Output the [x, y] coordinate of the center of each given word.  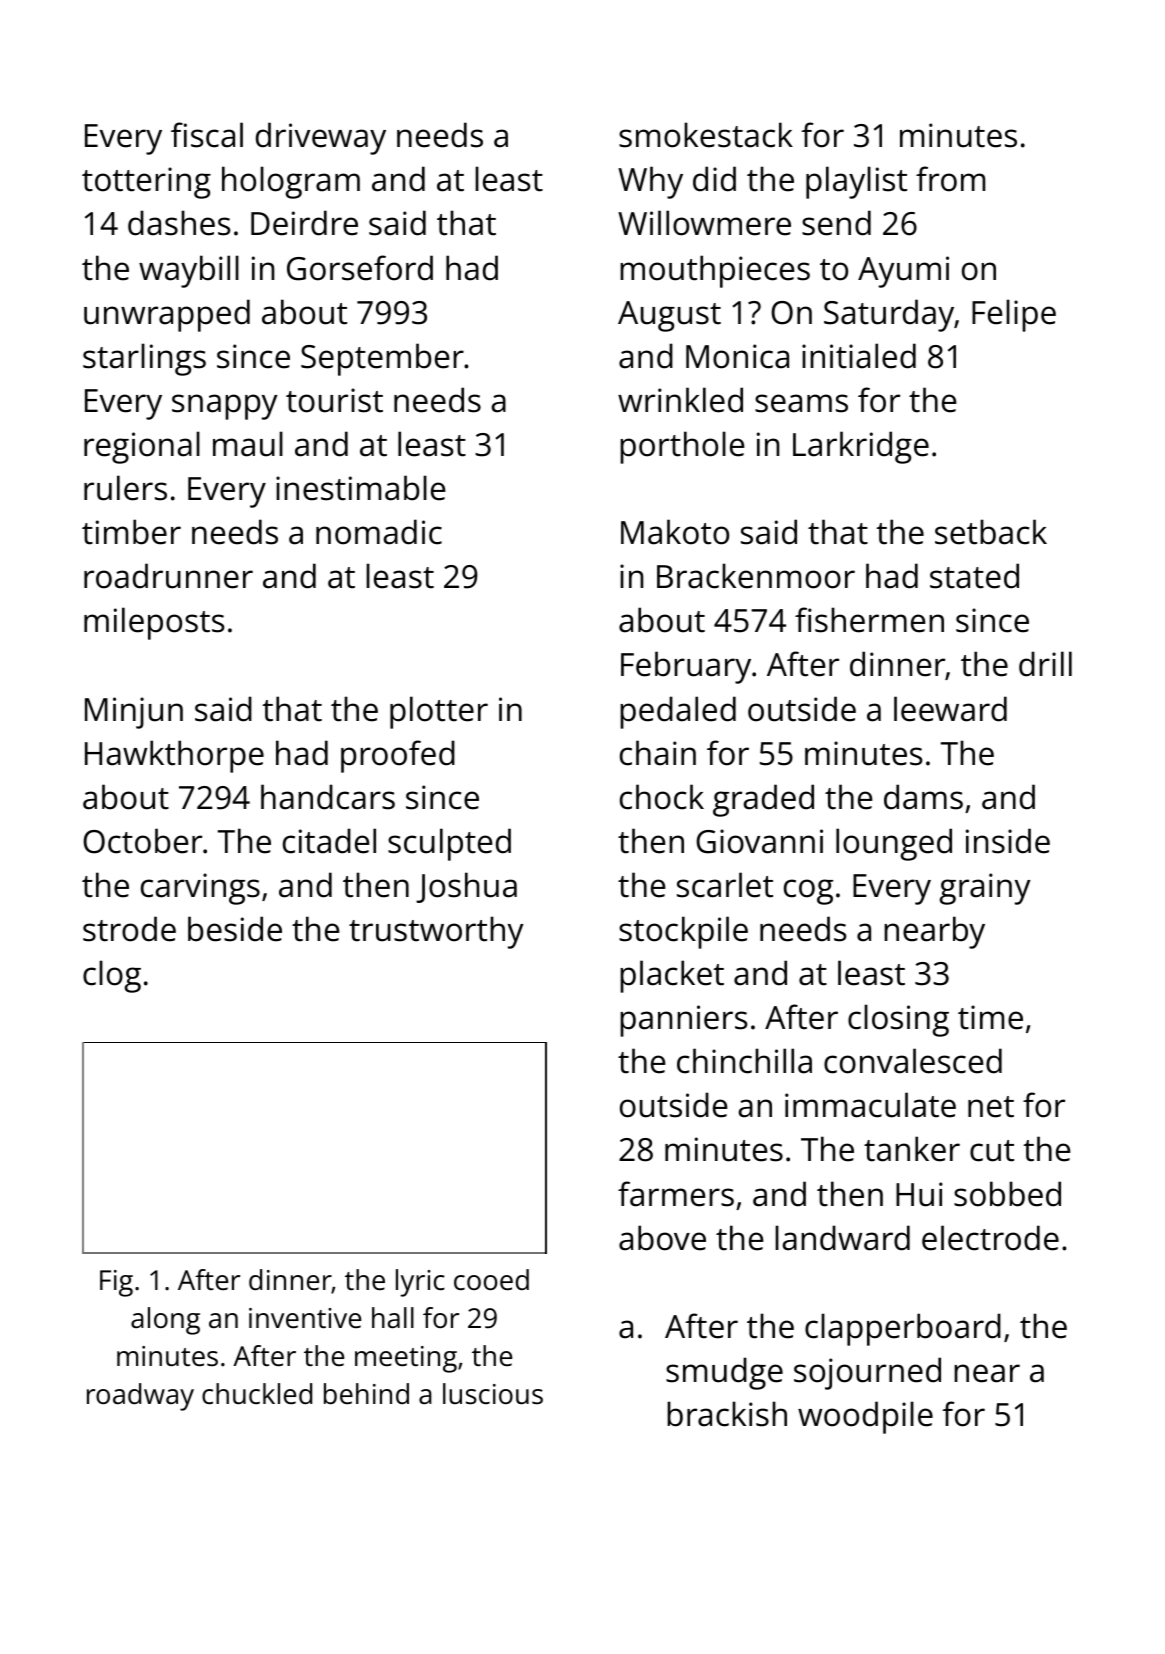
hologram [291, 182]
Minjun [134, 713]
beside [235, 929]
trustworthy [436, 932]
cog [808, 892]
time [990, 1017]
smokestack [706, 135]
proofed [398, 756]
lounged [894, 844]
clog [112, 976]
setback [991, 532]
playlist [856, 182]
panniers [684, 1021]
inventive [305, 1318]
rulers [125, 488]
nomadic [379, 532]
